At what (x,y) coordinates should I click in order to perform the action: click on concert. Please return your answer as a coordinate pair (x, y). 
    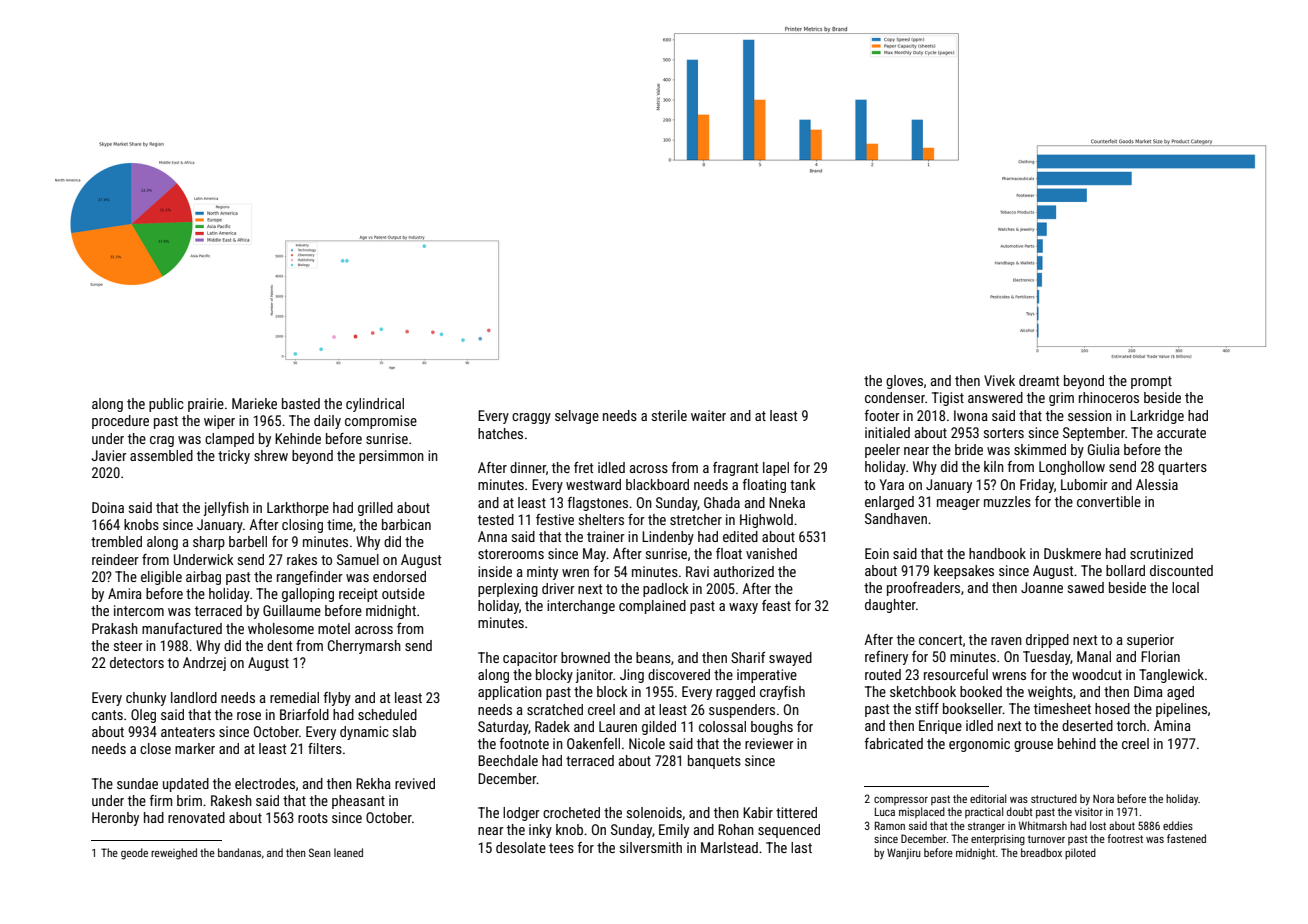
    Looking at the image, I should click on (940, 640).
